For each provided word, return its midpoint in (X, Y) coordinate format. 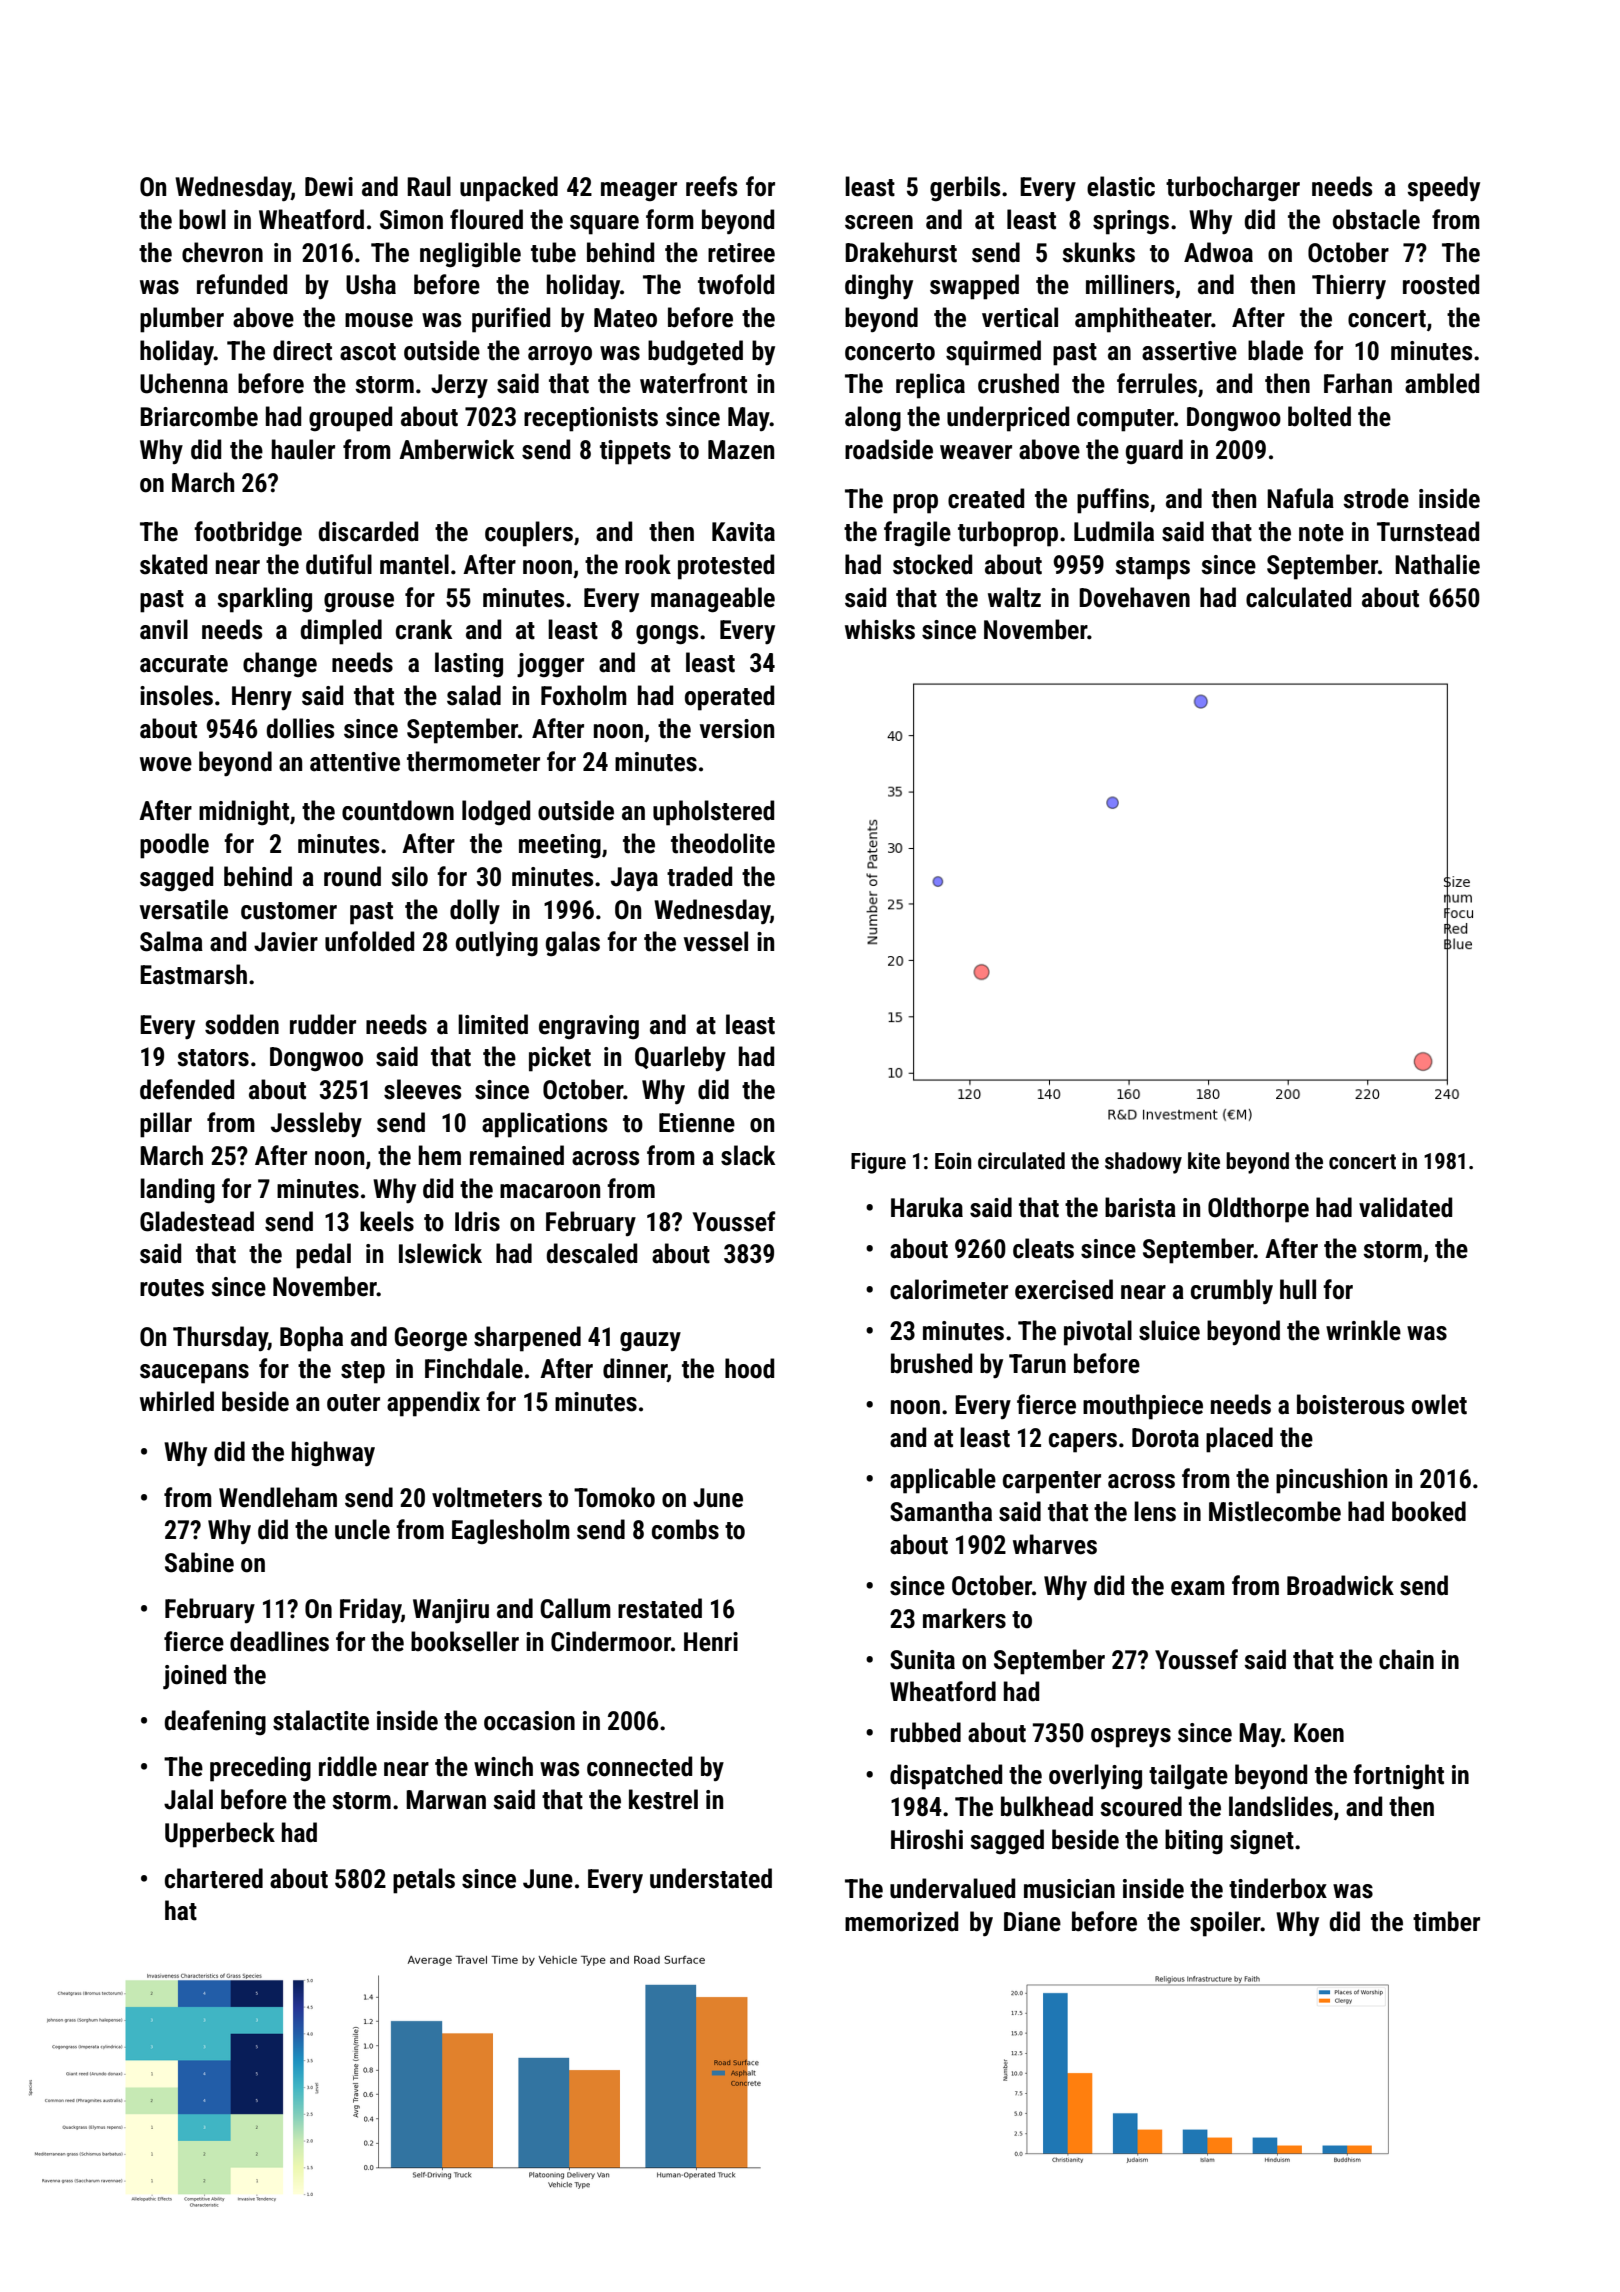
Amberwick (456, 449)
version (737, 729)
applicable (943, 1481)
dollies (300, 728)
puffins (1113, 501)
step (363, 1372)
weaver (976, 452)
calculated (1298, 597)
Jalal (188, 1799)
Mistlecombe (1275, 1511)
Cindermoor (611, 1641)
